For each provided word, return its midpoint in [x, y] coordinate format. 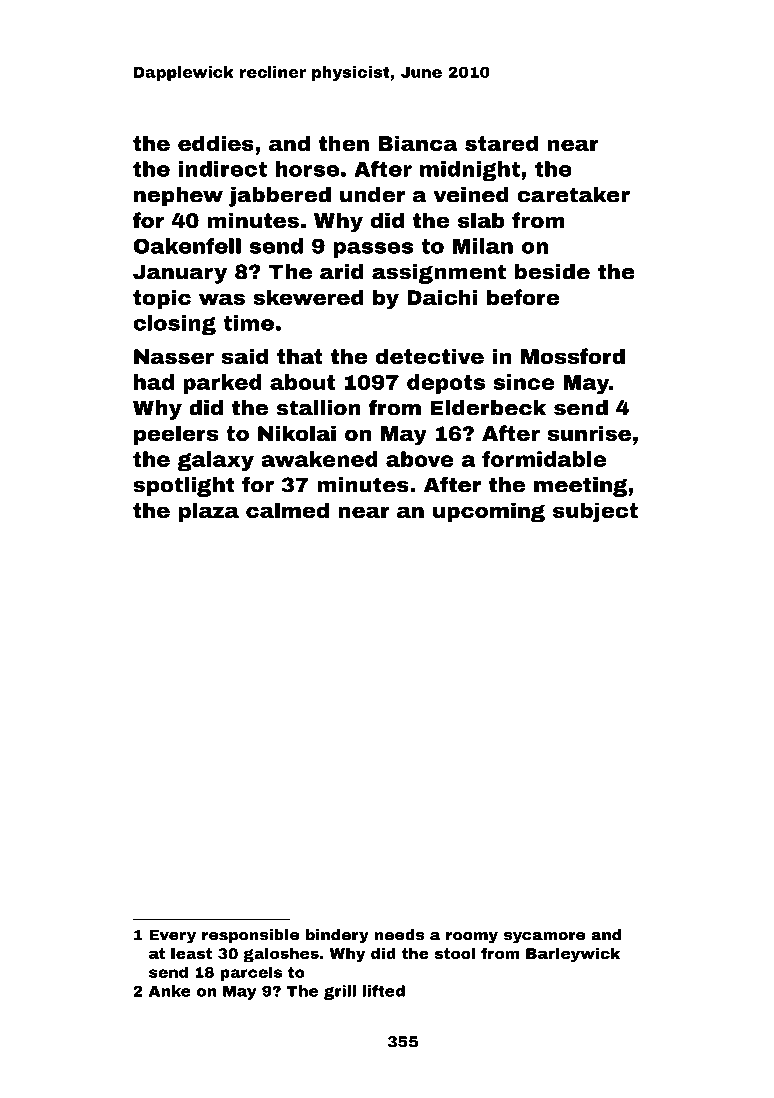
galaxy [215, 461]
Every [172, 936]
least [191, 953]
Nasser [174, 356]
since [524, 382]
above [420, 459]
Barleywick [573, 955]
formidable [544, 459]
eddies [216, 143]
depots [446, 384]
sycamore [544, 938]
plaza [209, 512]
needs [399, 935]
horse [307, 169]
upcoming [489, 512]
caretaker [573, 195]
